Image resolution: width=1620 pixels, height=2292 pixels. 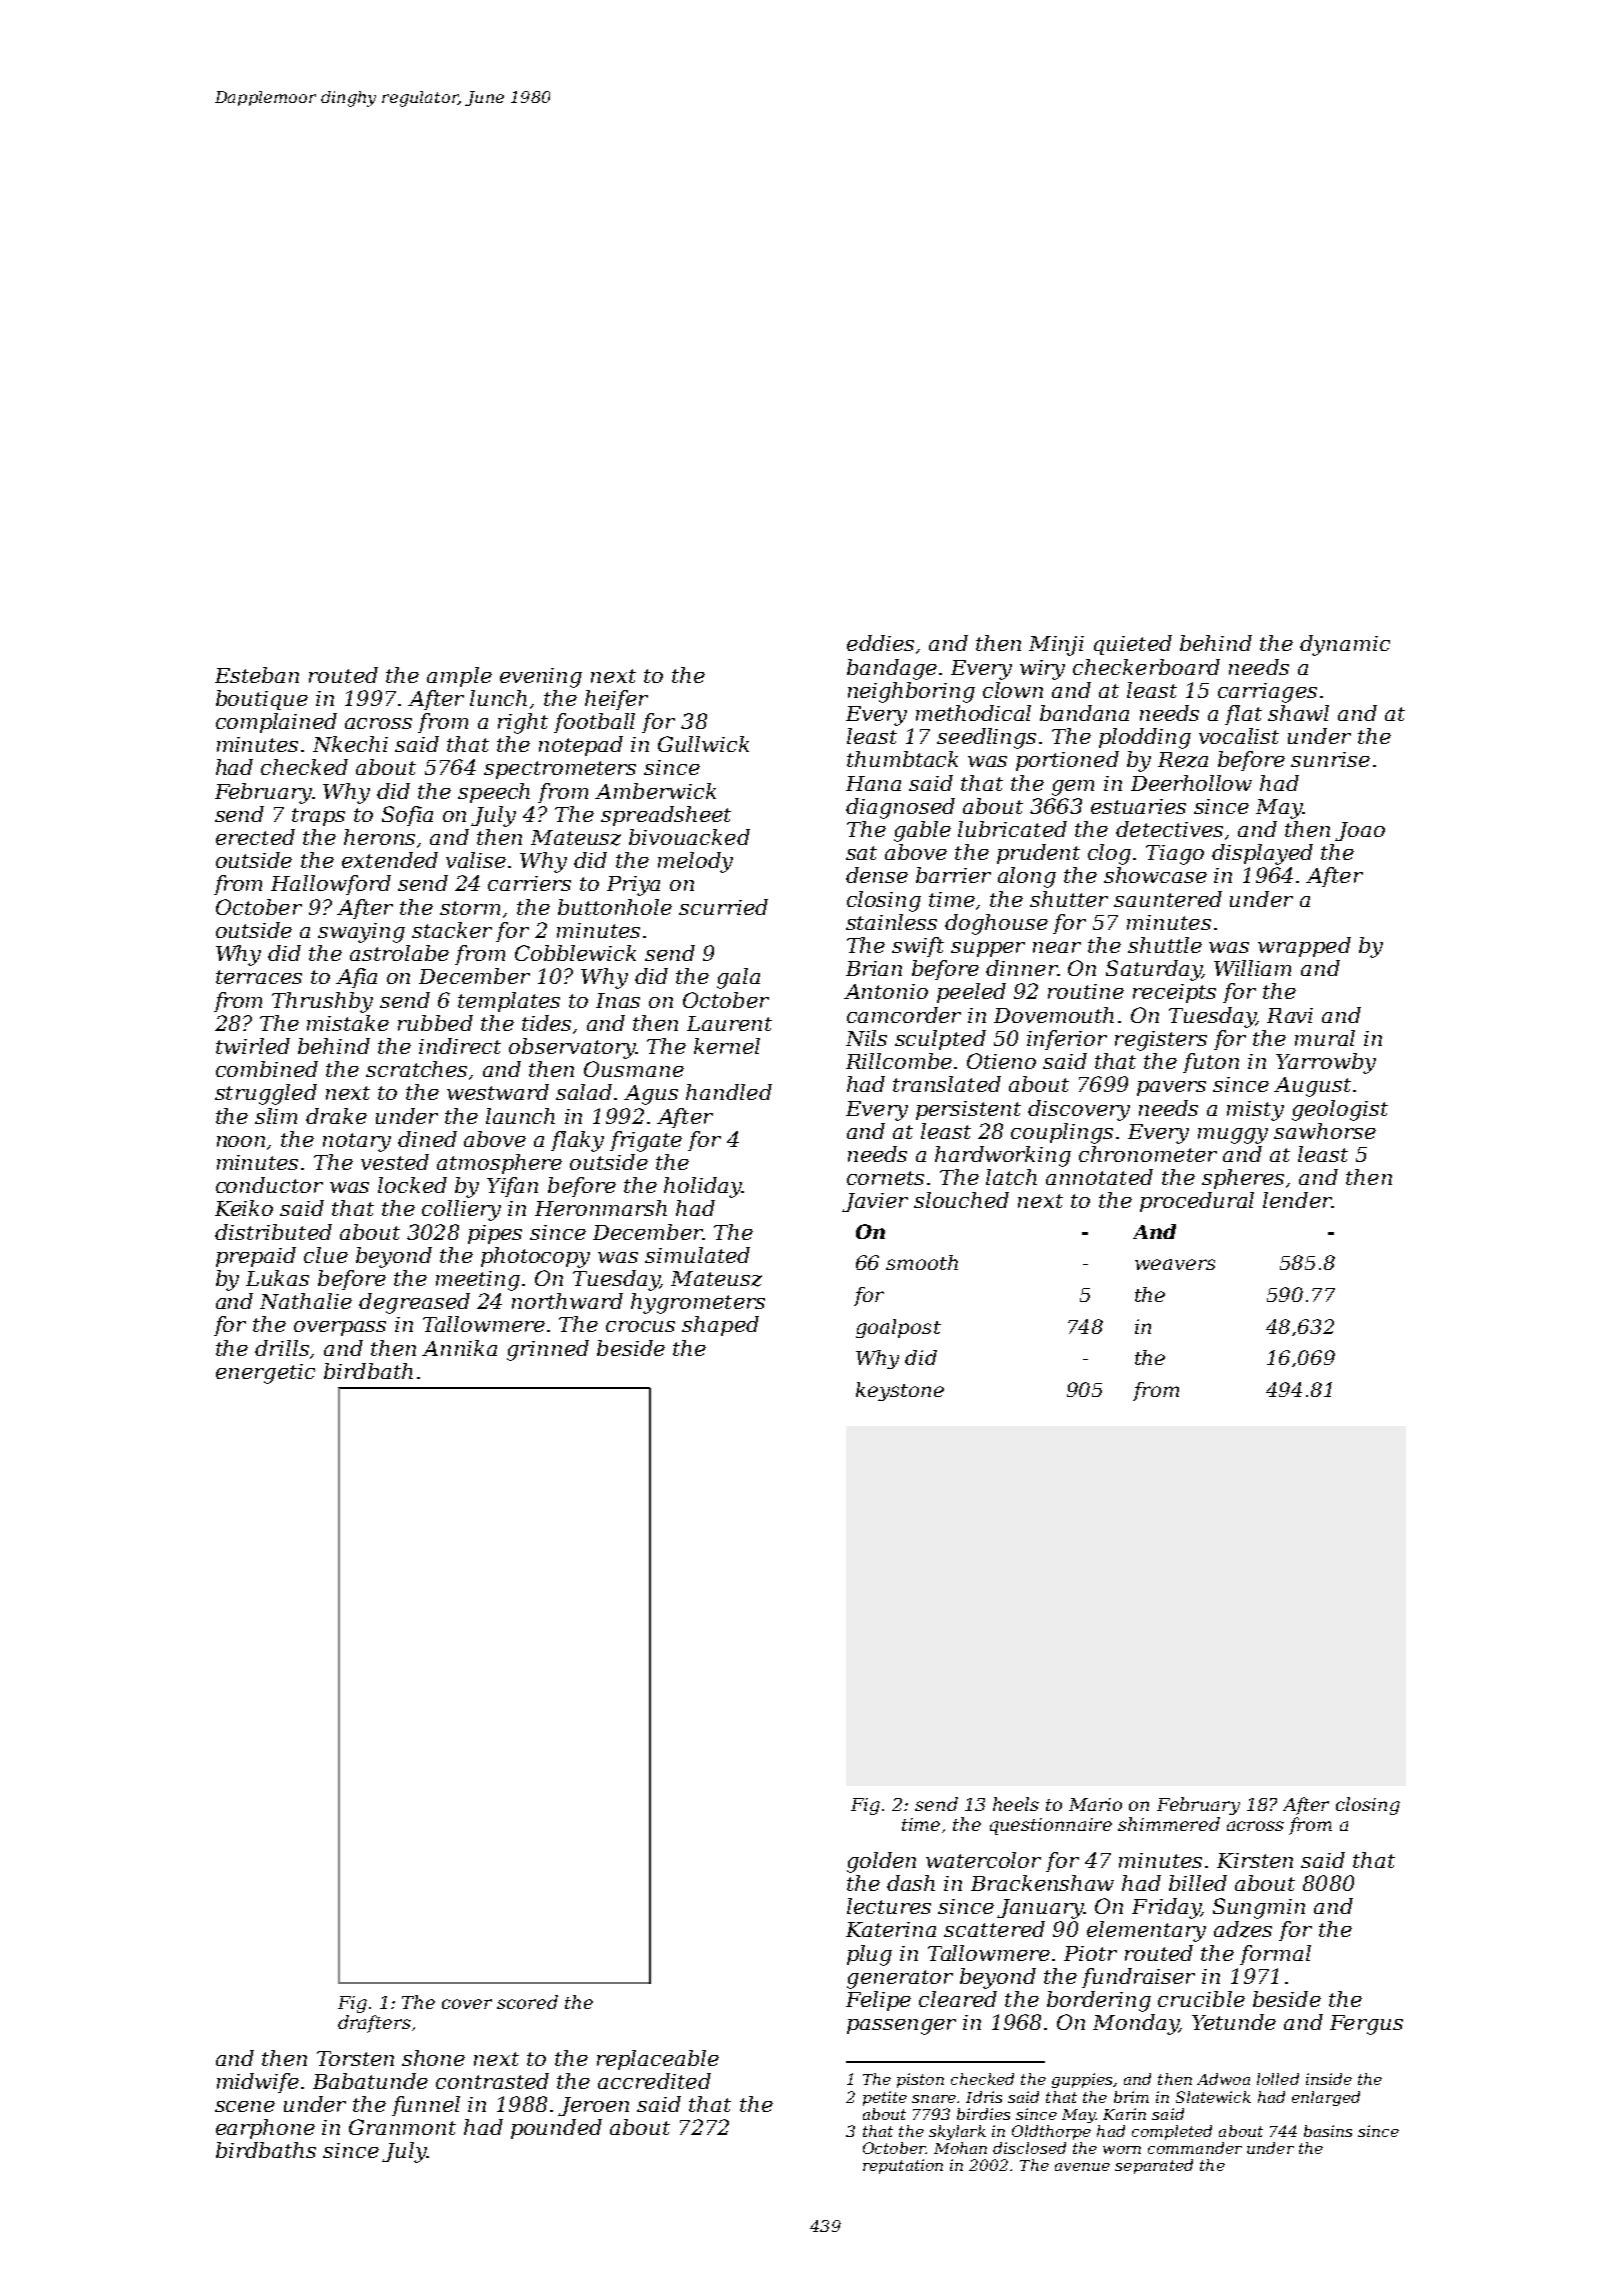 What do you see at coordinates (1099, 2001) in the page?
I see `bordering` at bounding box center [1099, 2001].
